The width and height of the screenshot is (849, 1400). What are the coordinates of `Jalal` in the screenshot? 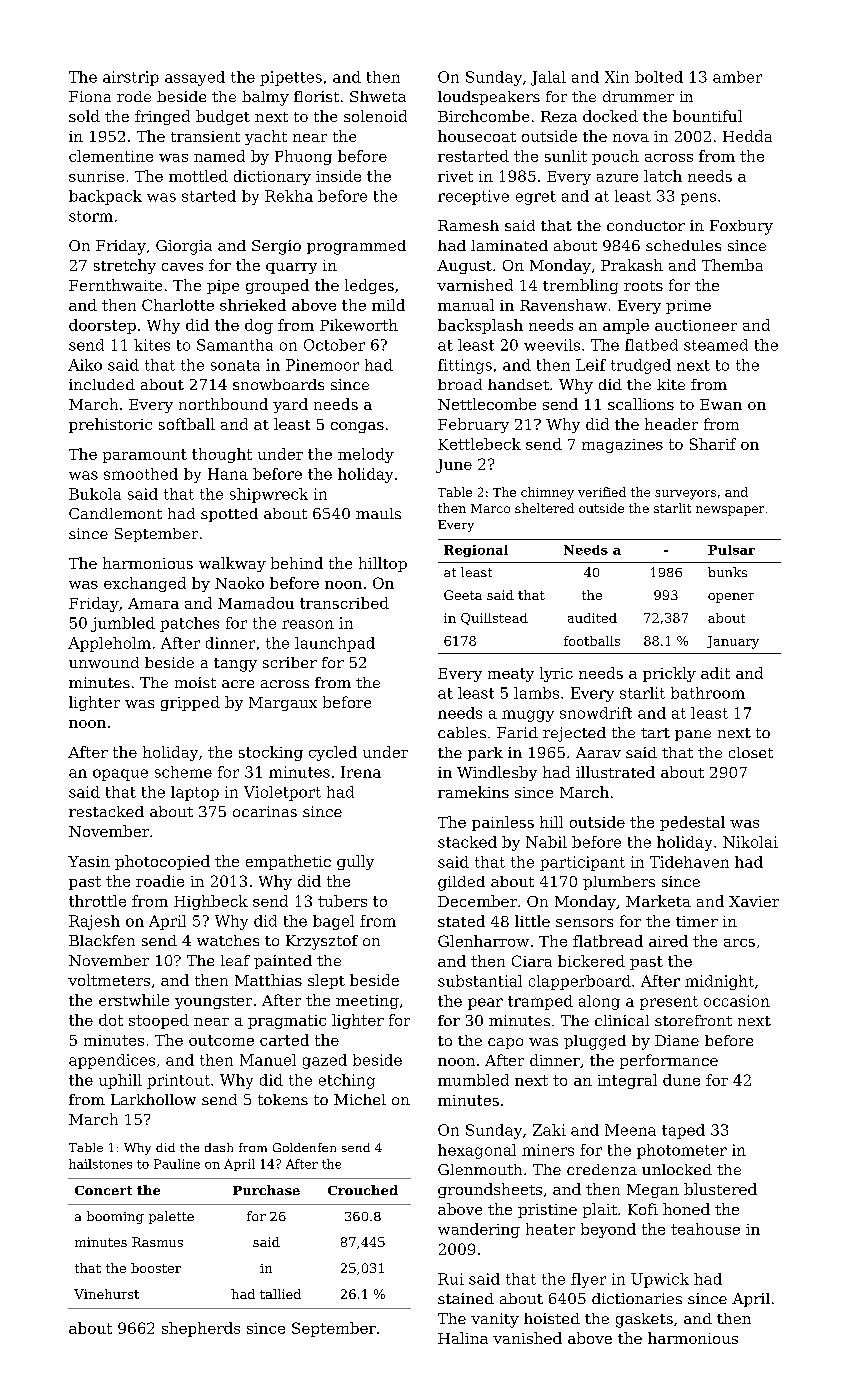 It's located at (548, 78).
